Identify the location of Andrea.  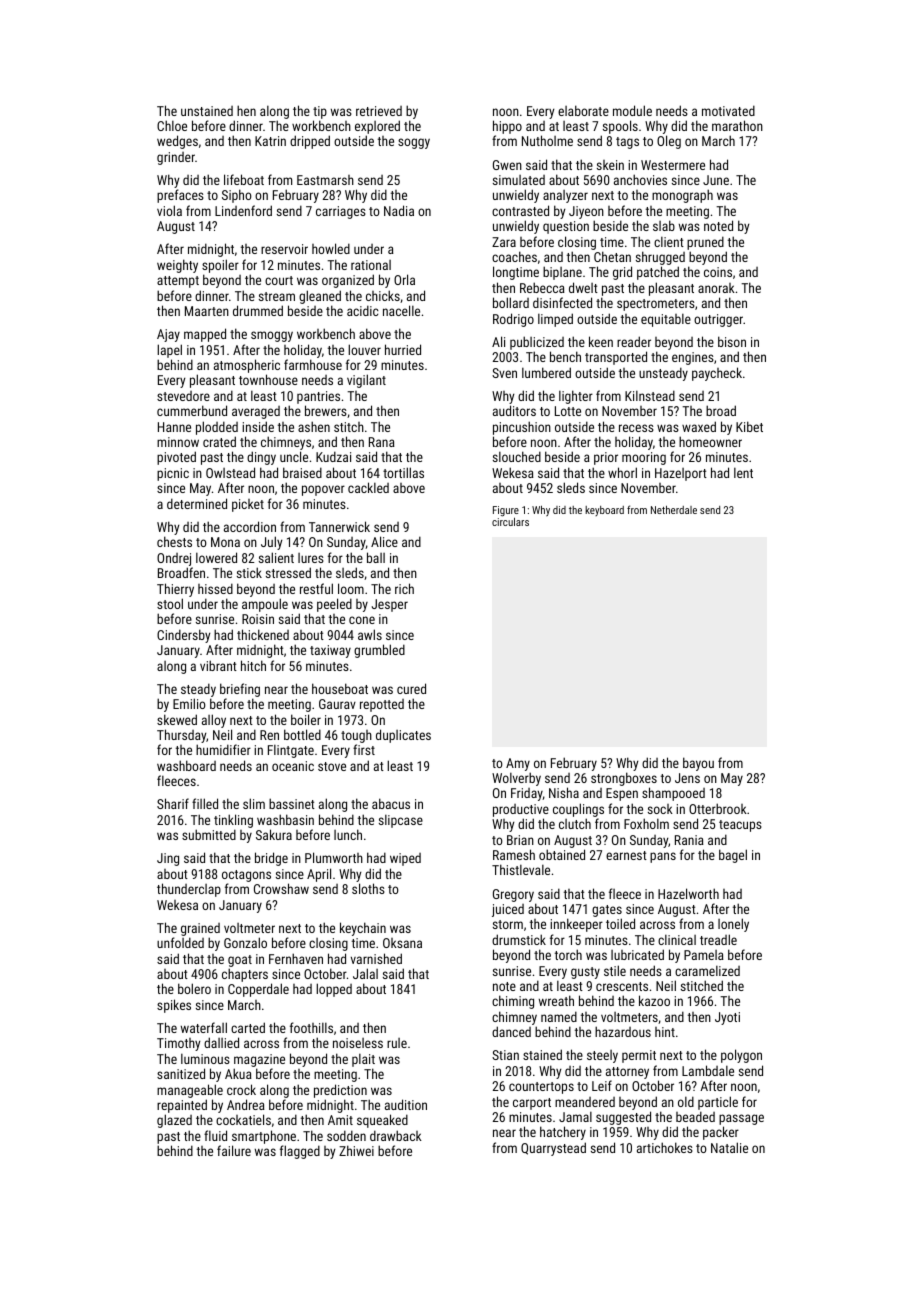
(246, 1104).
